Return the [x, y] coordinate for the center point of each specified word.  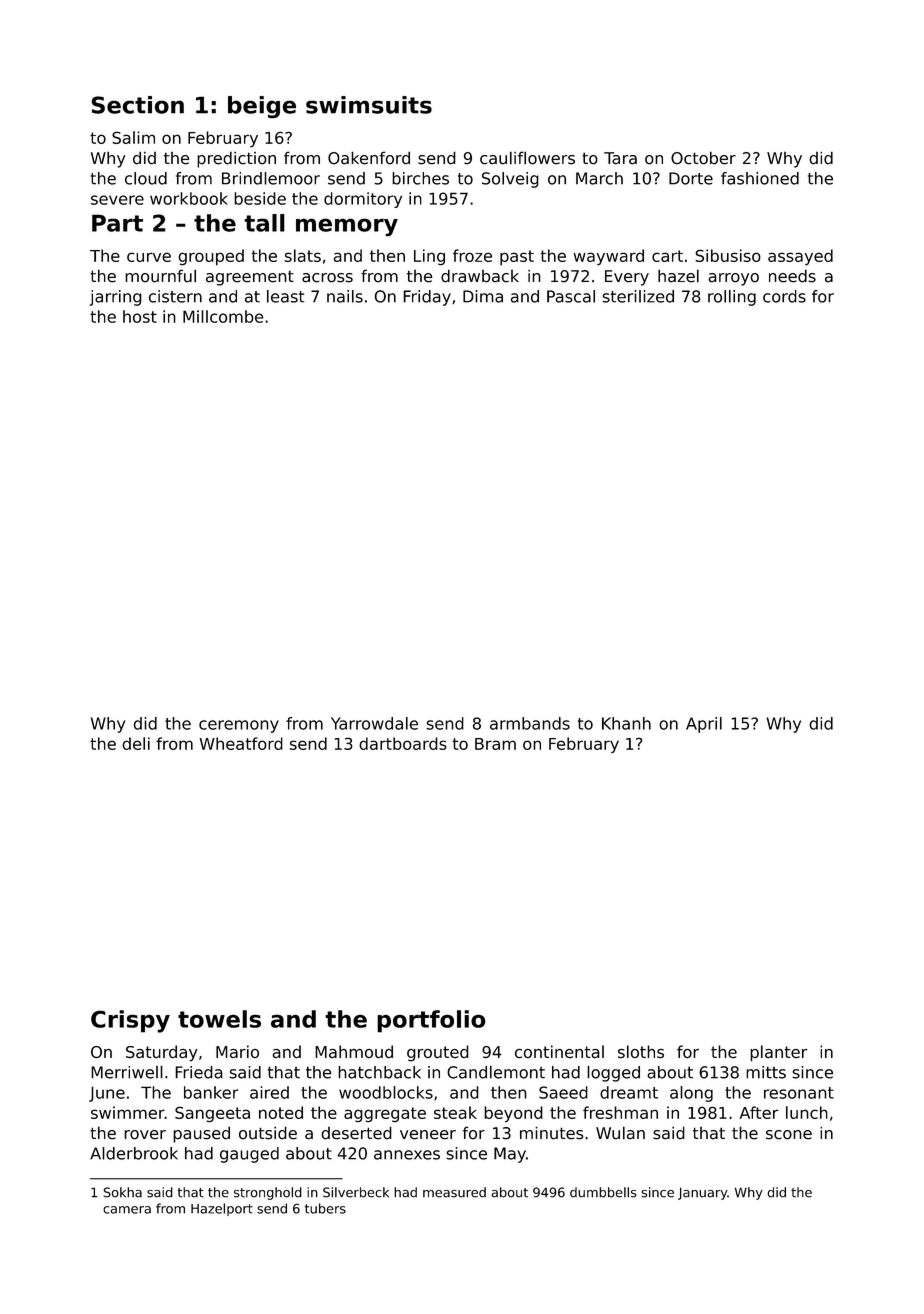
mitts [766, 1072]
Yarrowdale [374, 723]
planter [779, 1053]
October [703, 158]
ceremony [239, 726]
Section [137, 105]
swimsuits [369, 105]
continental [559, 1052]
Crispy [130, 1021]
